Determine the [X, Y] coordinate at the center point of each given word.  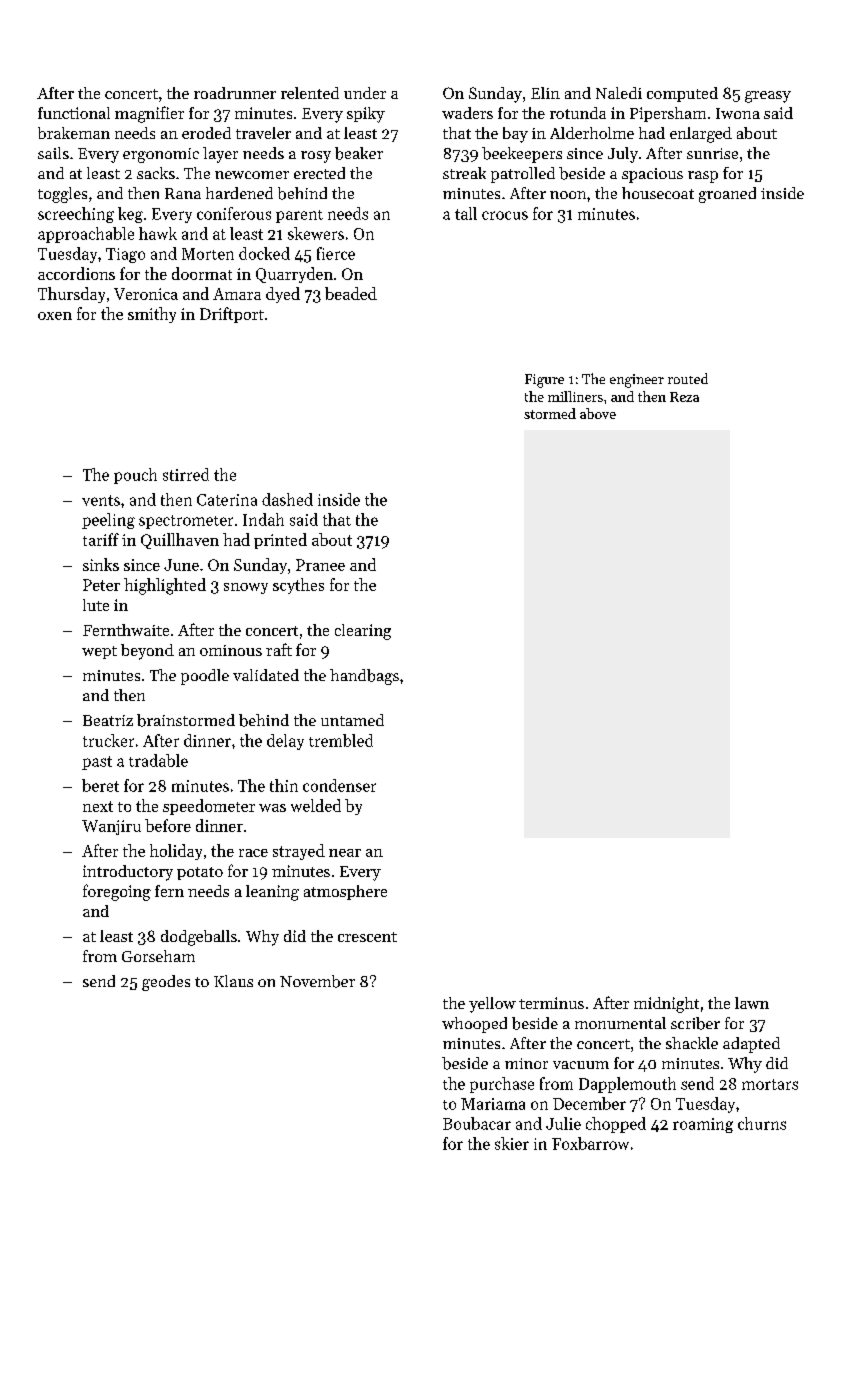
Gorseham [158, 956]
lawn [752, 1003]
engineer [637, 381]
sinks [101, 564]
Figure [544, 381]
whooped [474, 1025]
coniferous [234, 213]
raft [279, 649]
